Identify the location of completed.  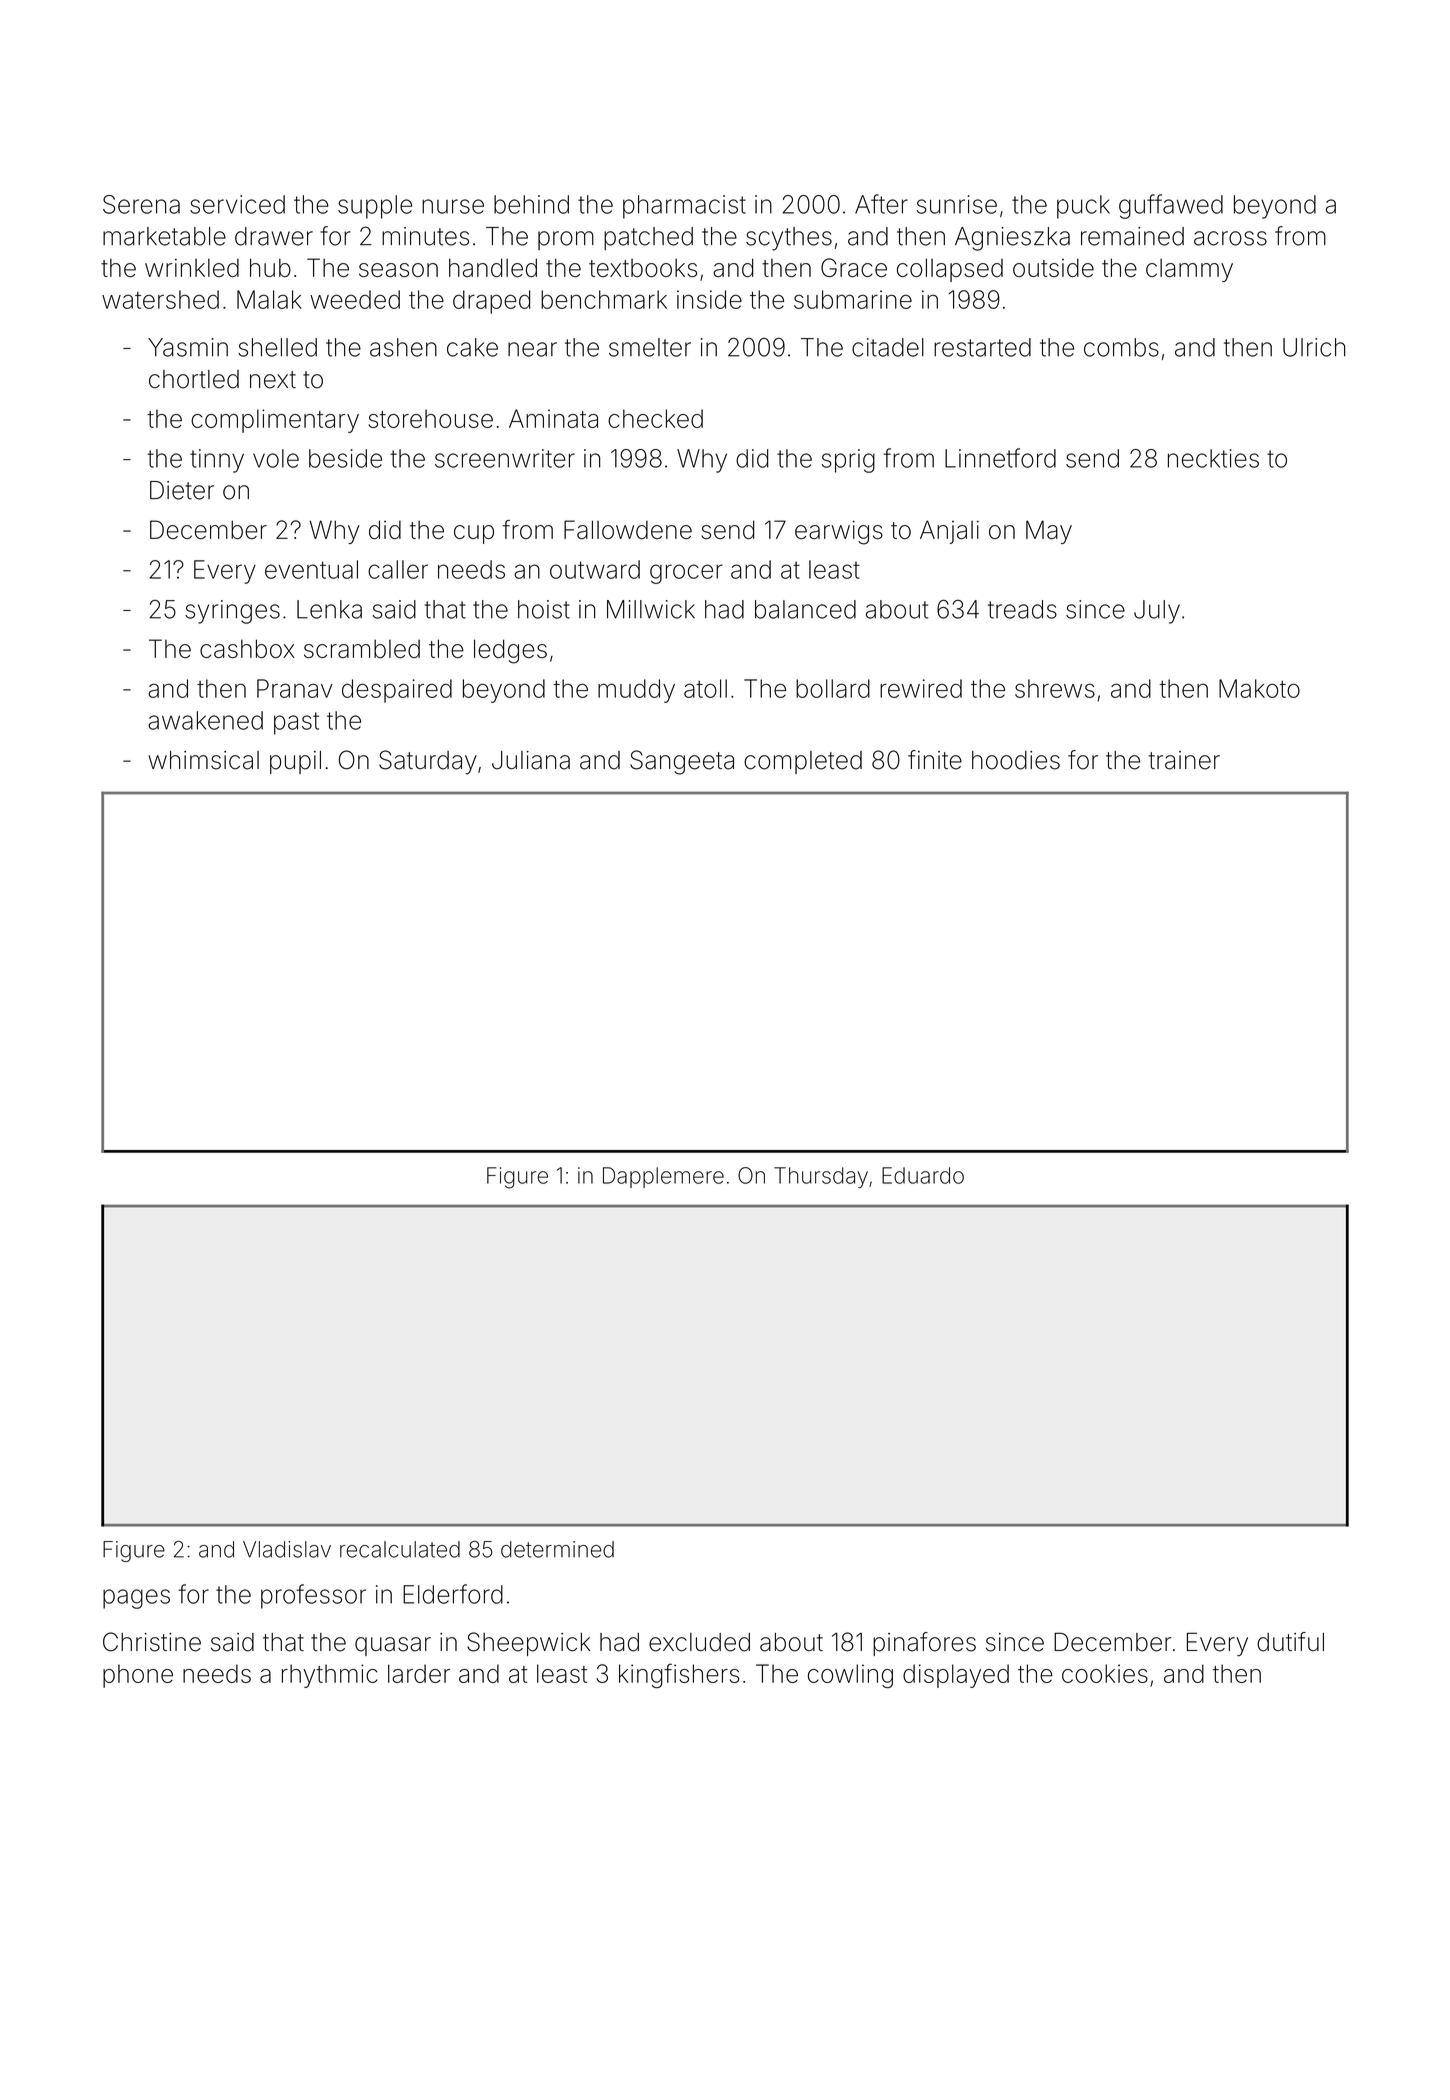
(803, 762).
